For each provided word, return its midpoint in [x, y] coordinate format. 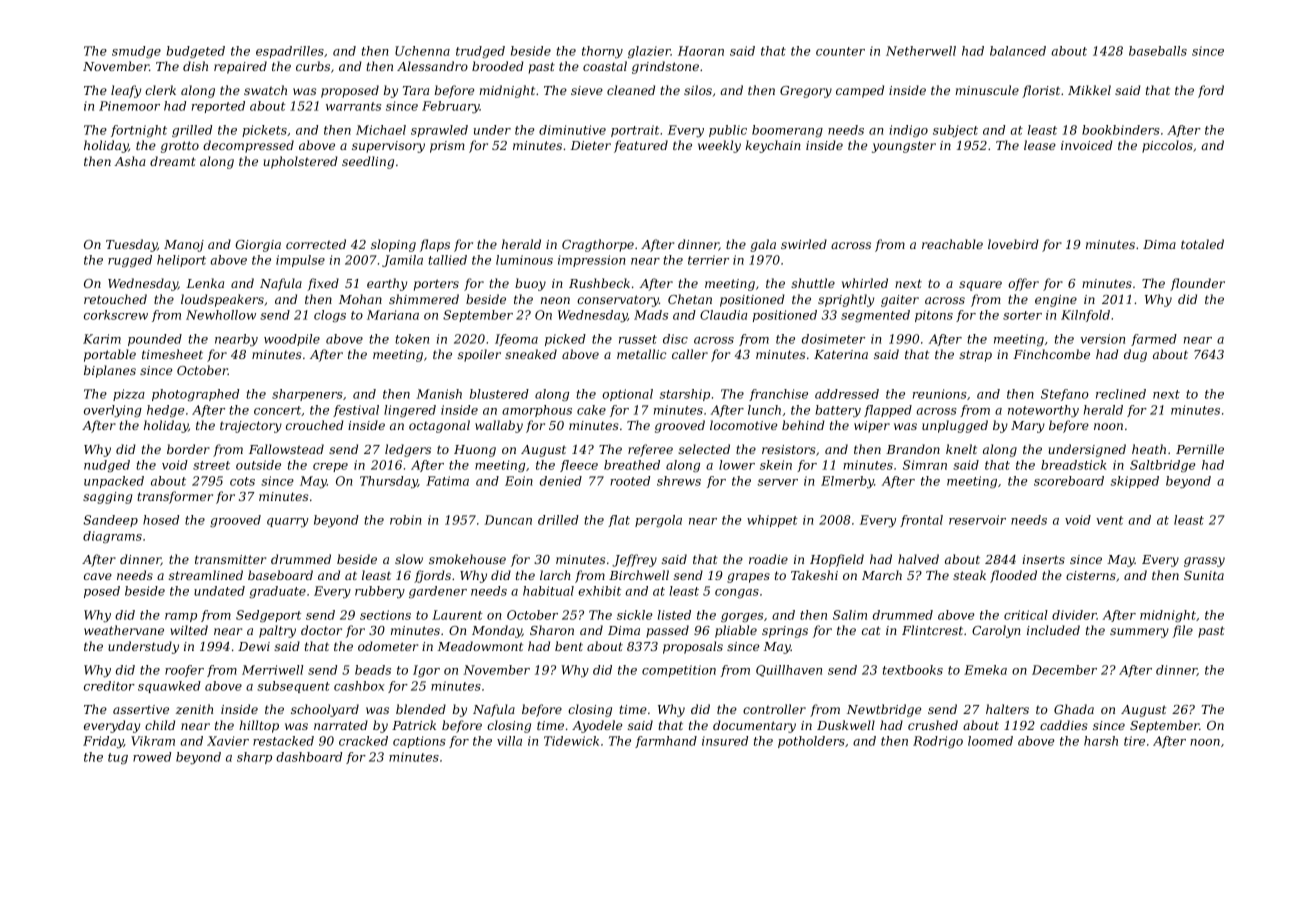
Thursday [389, 482]
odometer [388, 646]
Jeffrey [634, 560]
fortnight [139, 131]
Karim [102, 339]
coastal [605, 66]
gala [763, 245]
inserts [1043, 559]
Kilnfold [1085, 316]
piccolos [1167, 146]
